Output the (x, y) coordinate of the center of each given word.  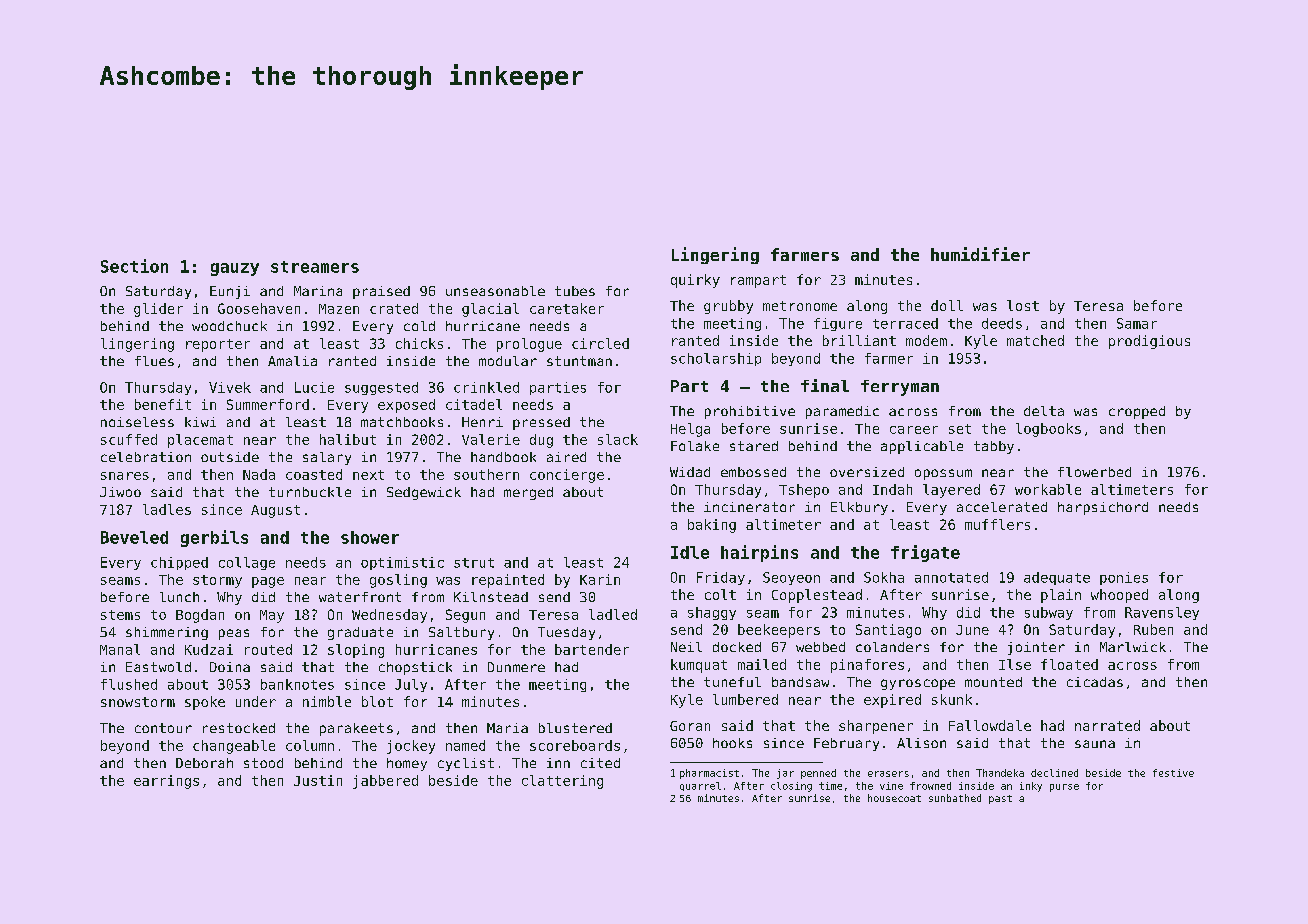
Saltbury (461, 633)
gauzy (235, 269)
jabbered (385, 782)
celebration (146, 457)
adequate (1057, 578)
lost (1023, 305)
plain (1061, 596)
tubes (575, 291)
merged (528, 493)
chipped (179, 563)
